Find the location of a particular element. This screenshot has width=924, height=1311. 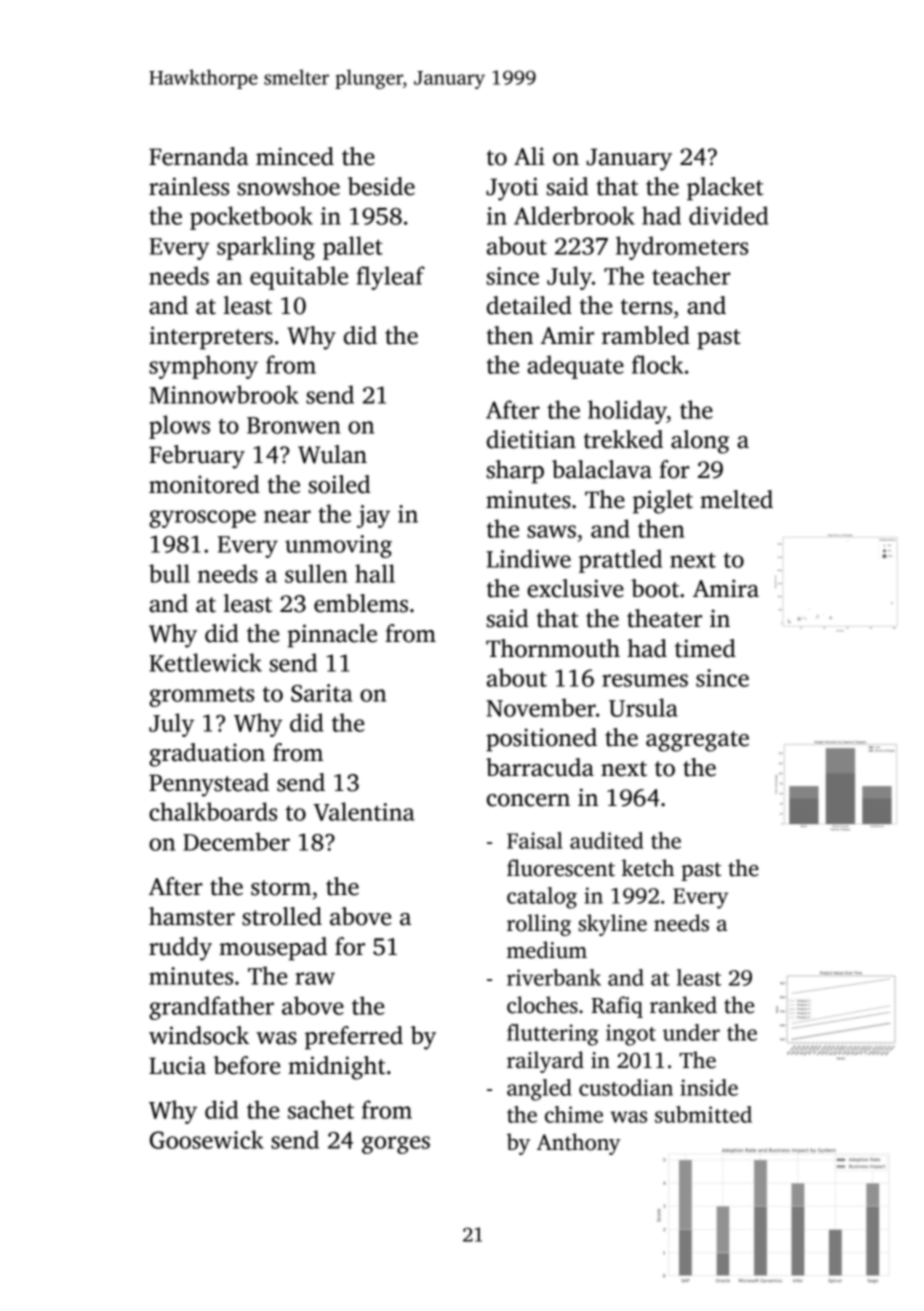

sachet is located at coordinates (321, 1109).
